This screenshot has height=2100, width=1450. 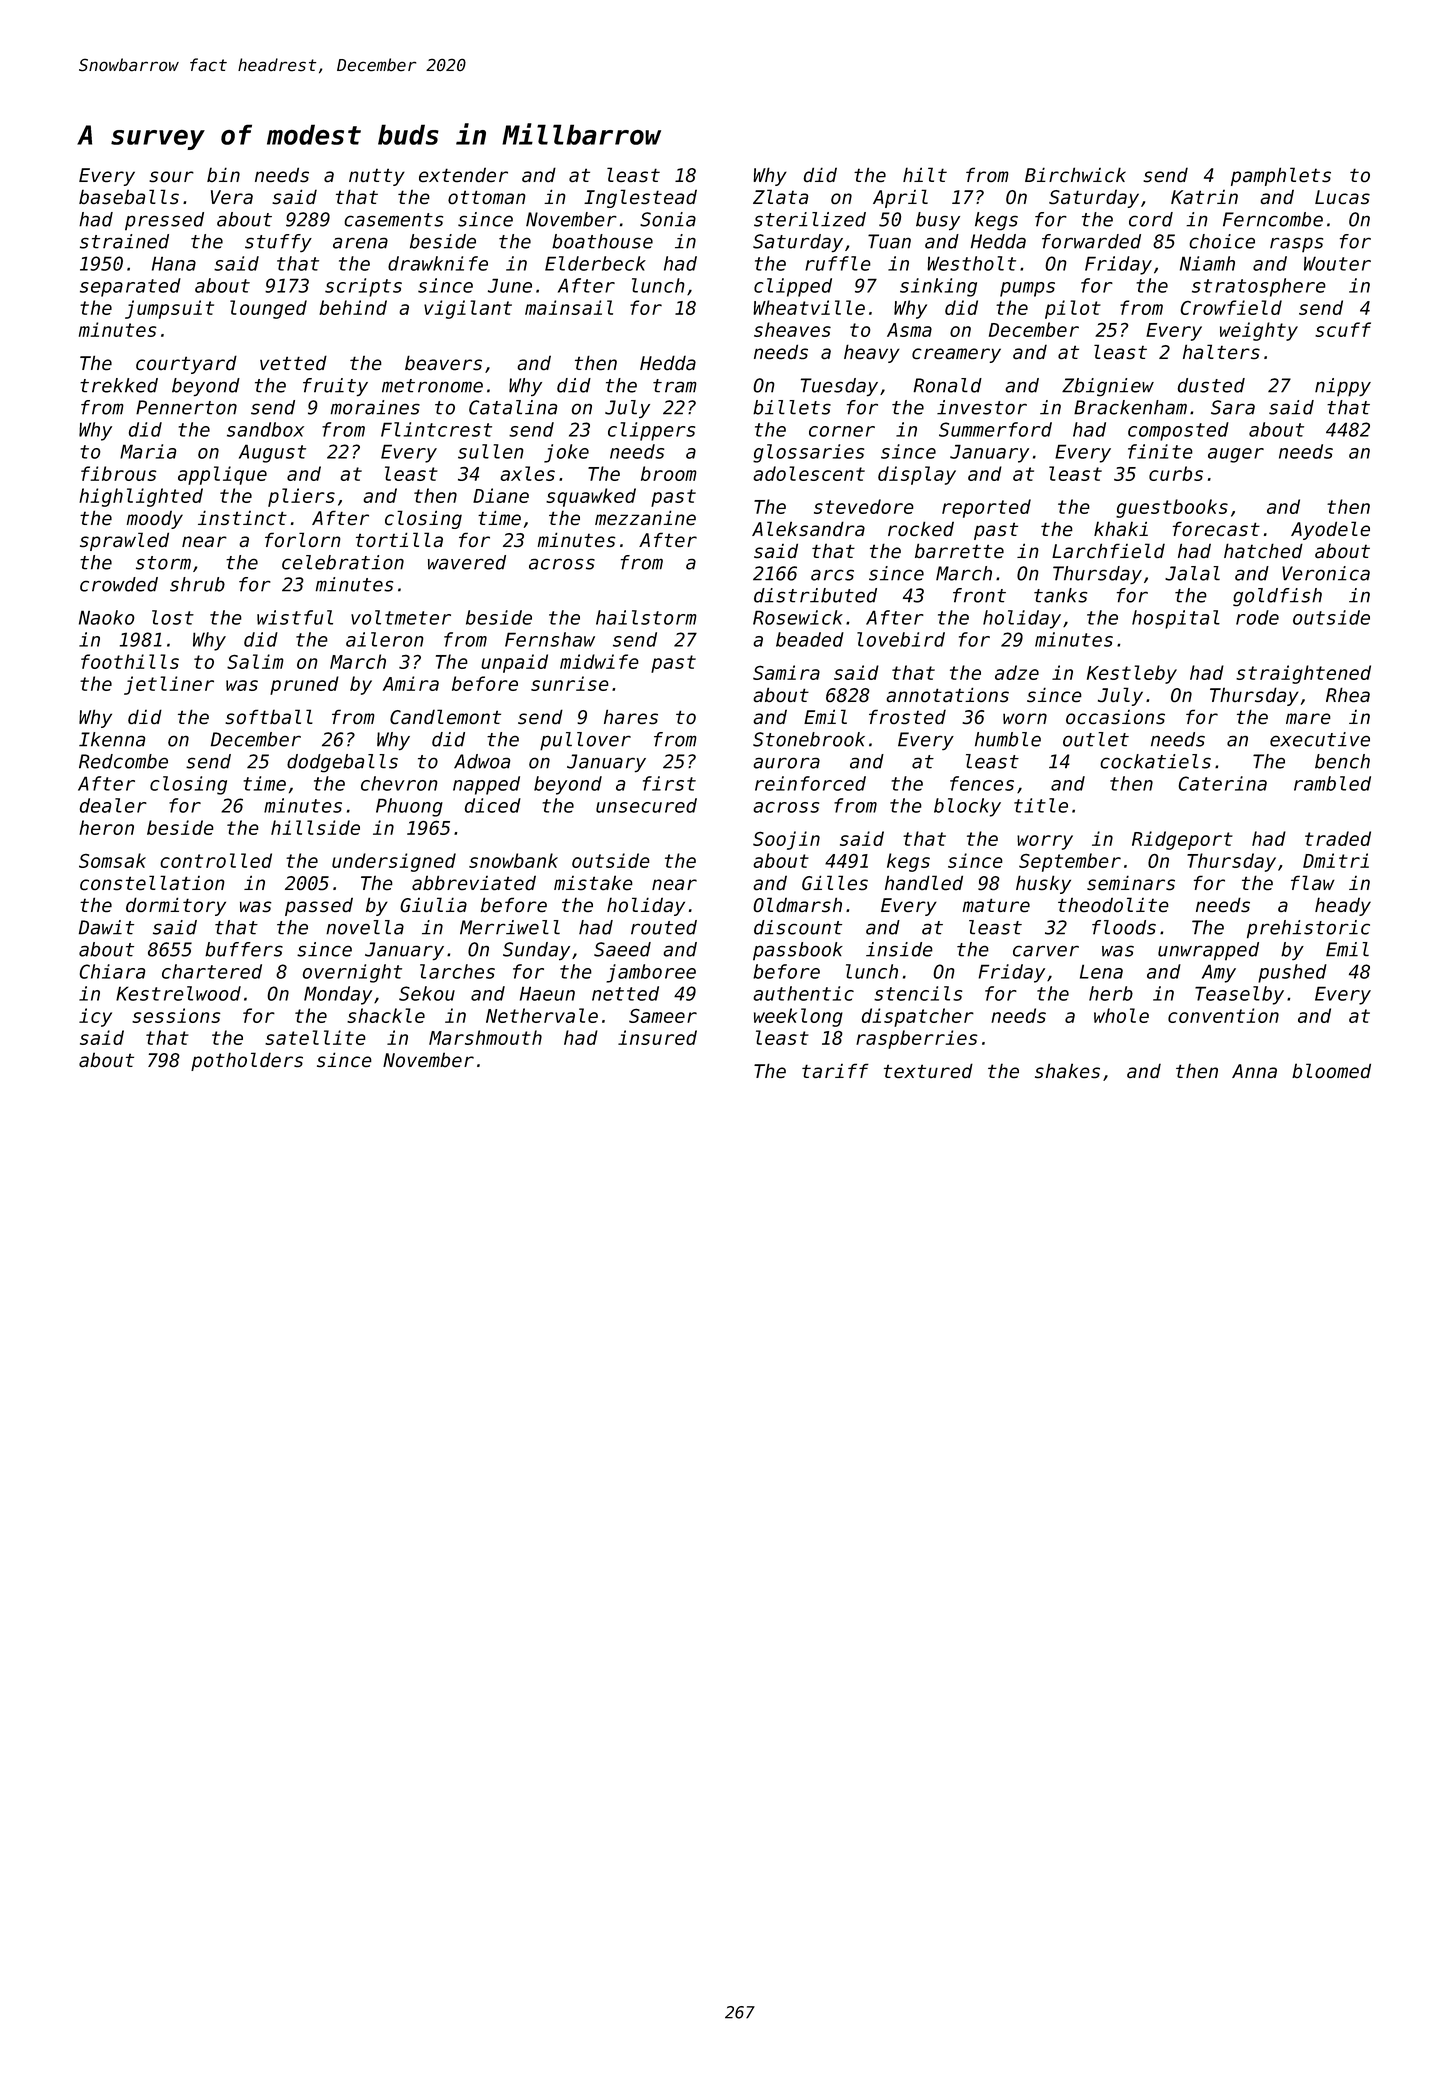 What do you see at coordinates (907, 716) in the screenshot?
I see `frosted` at bounding box center [907, 716].
